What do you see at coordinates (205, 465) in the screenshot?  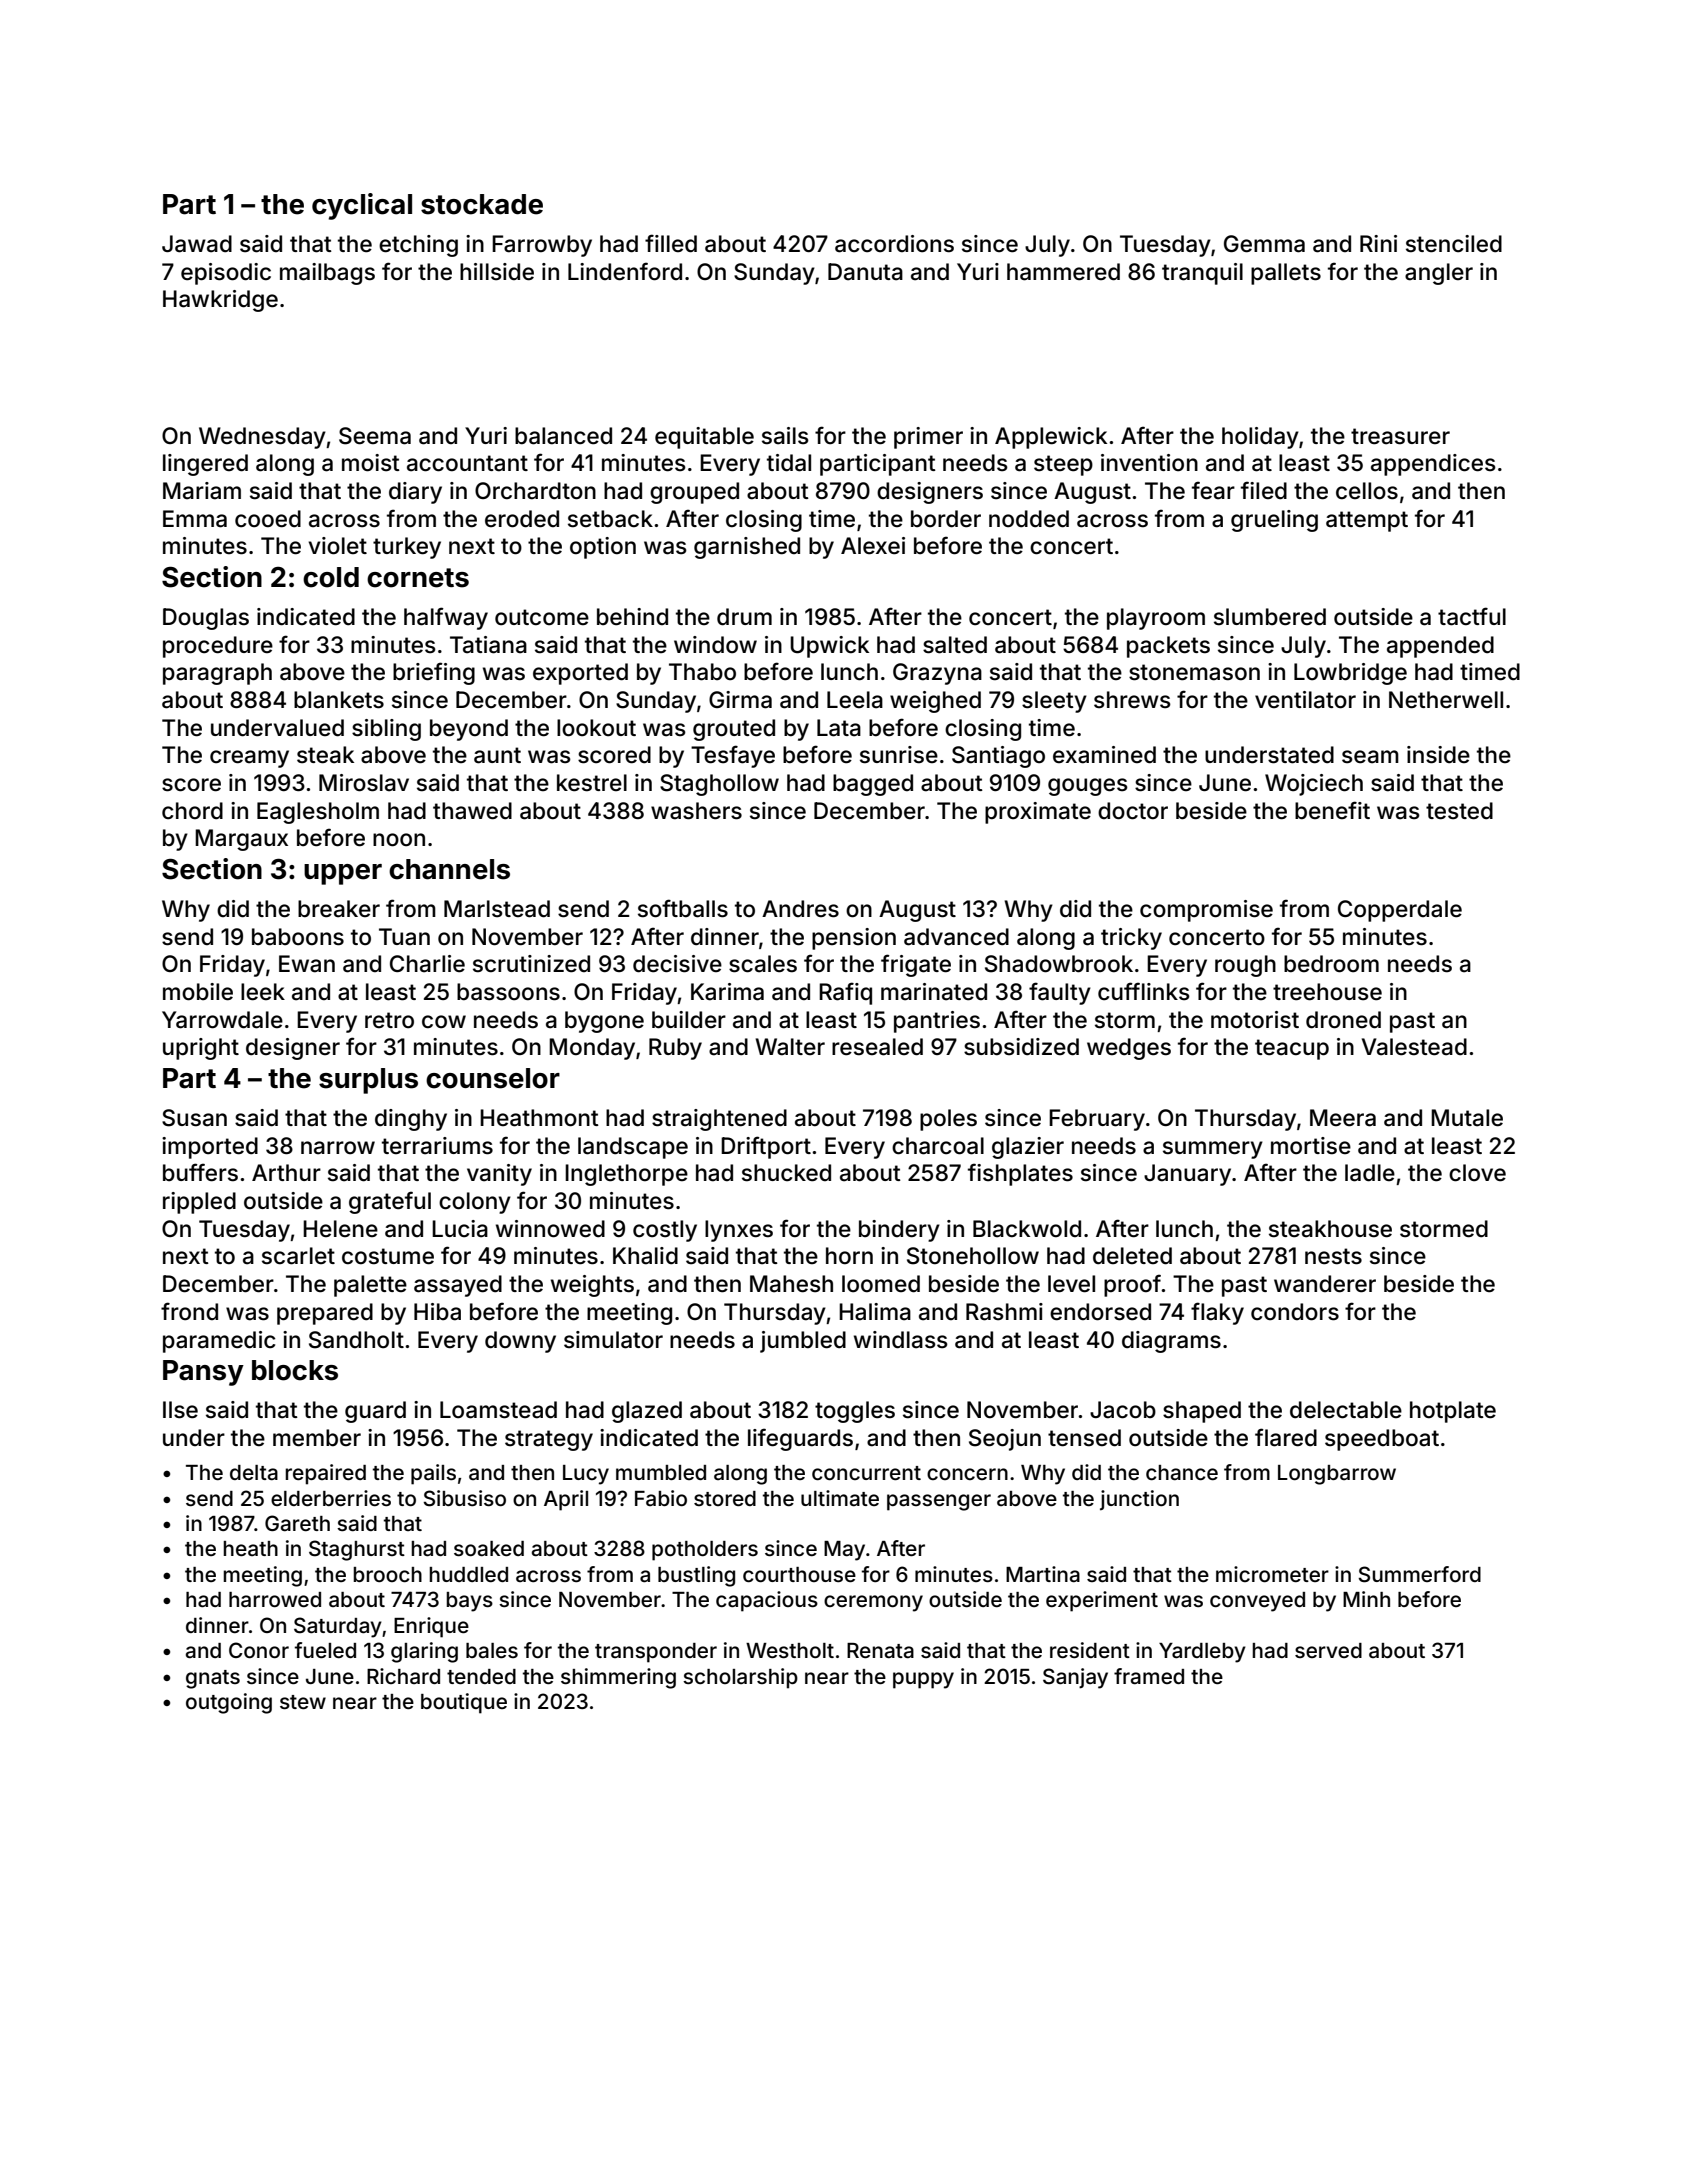 I see `lingered` at bounding box center [205, 465].
